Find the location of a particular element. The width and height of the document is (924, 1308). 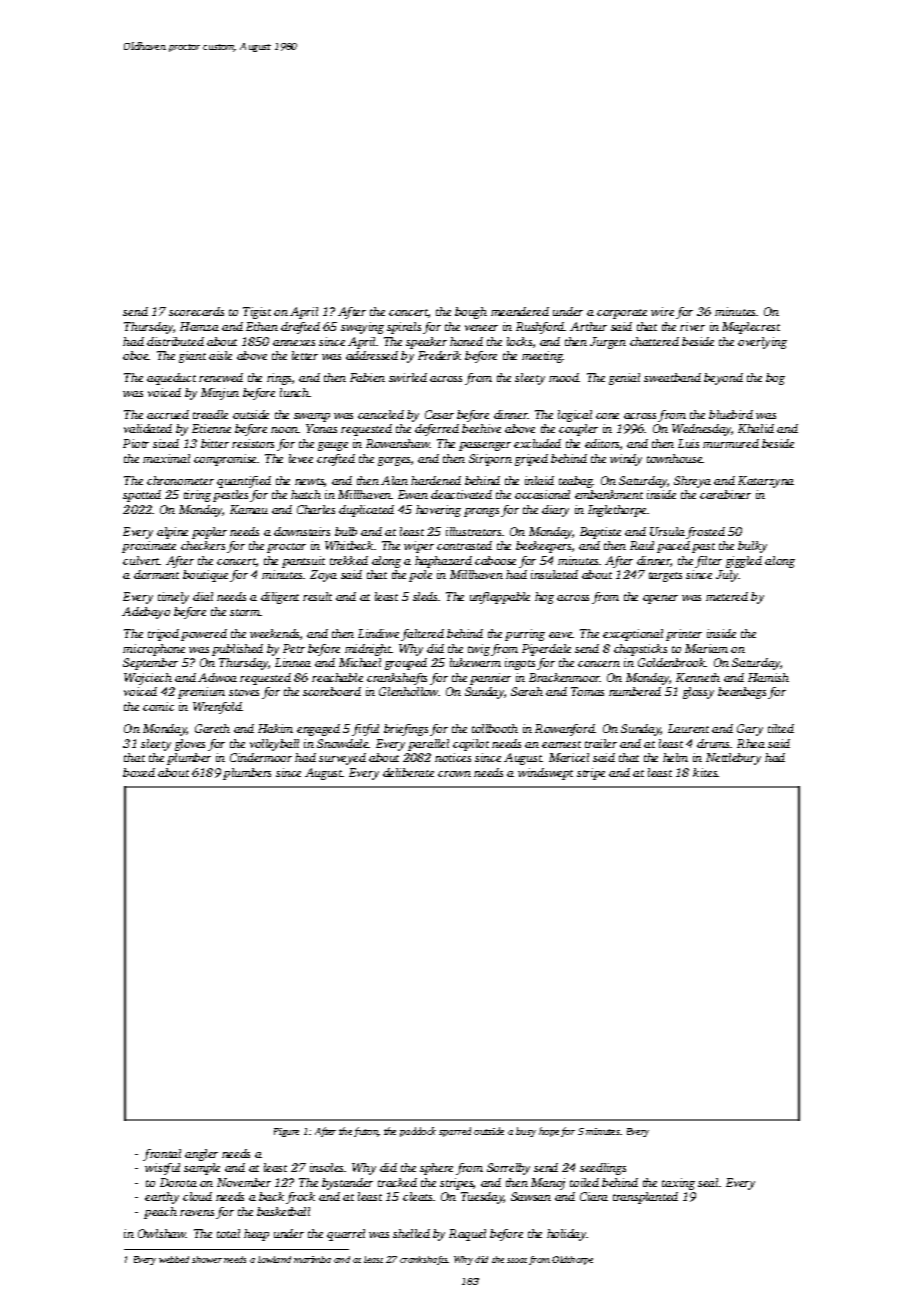

storm is located at coordinates (245, 612).
